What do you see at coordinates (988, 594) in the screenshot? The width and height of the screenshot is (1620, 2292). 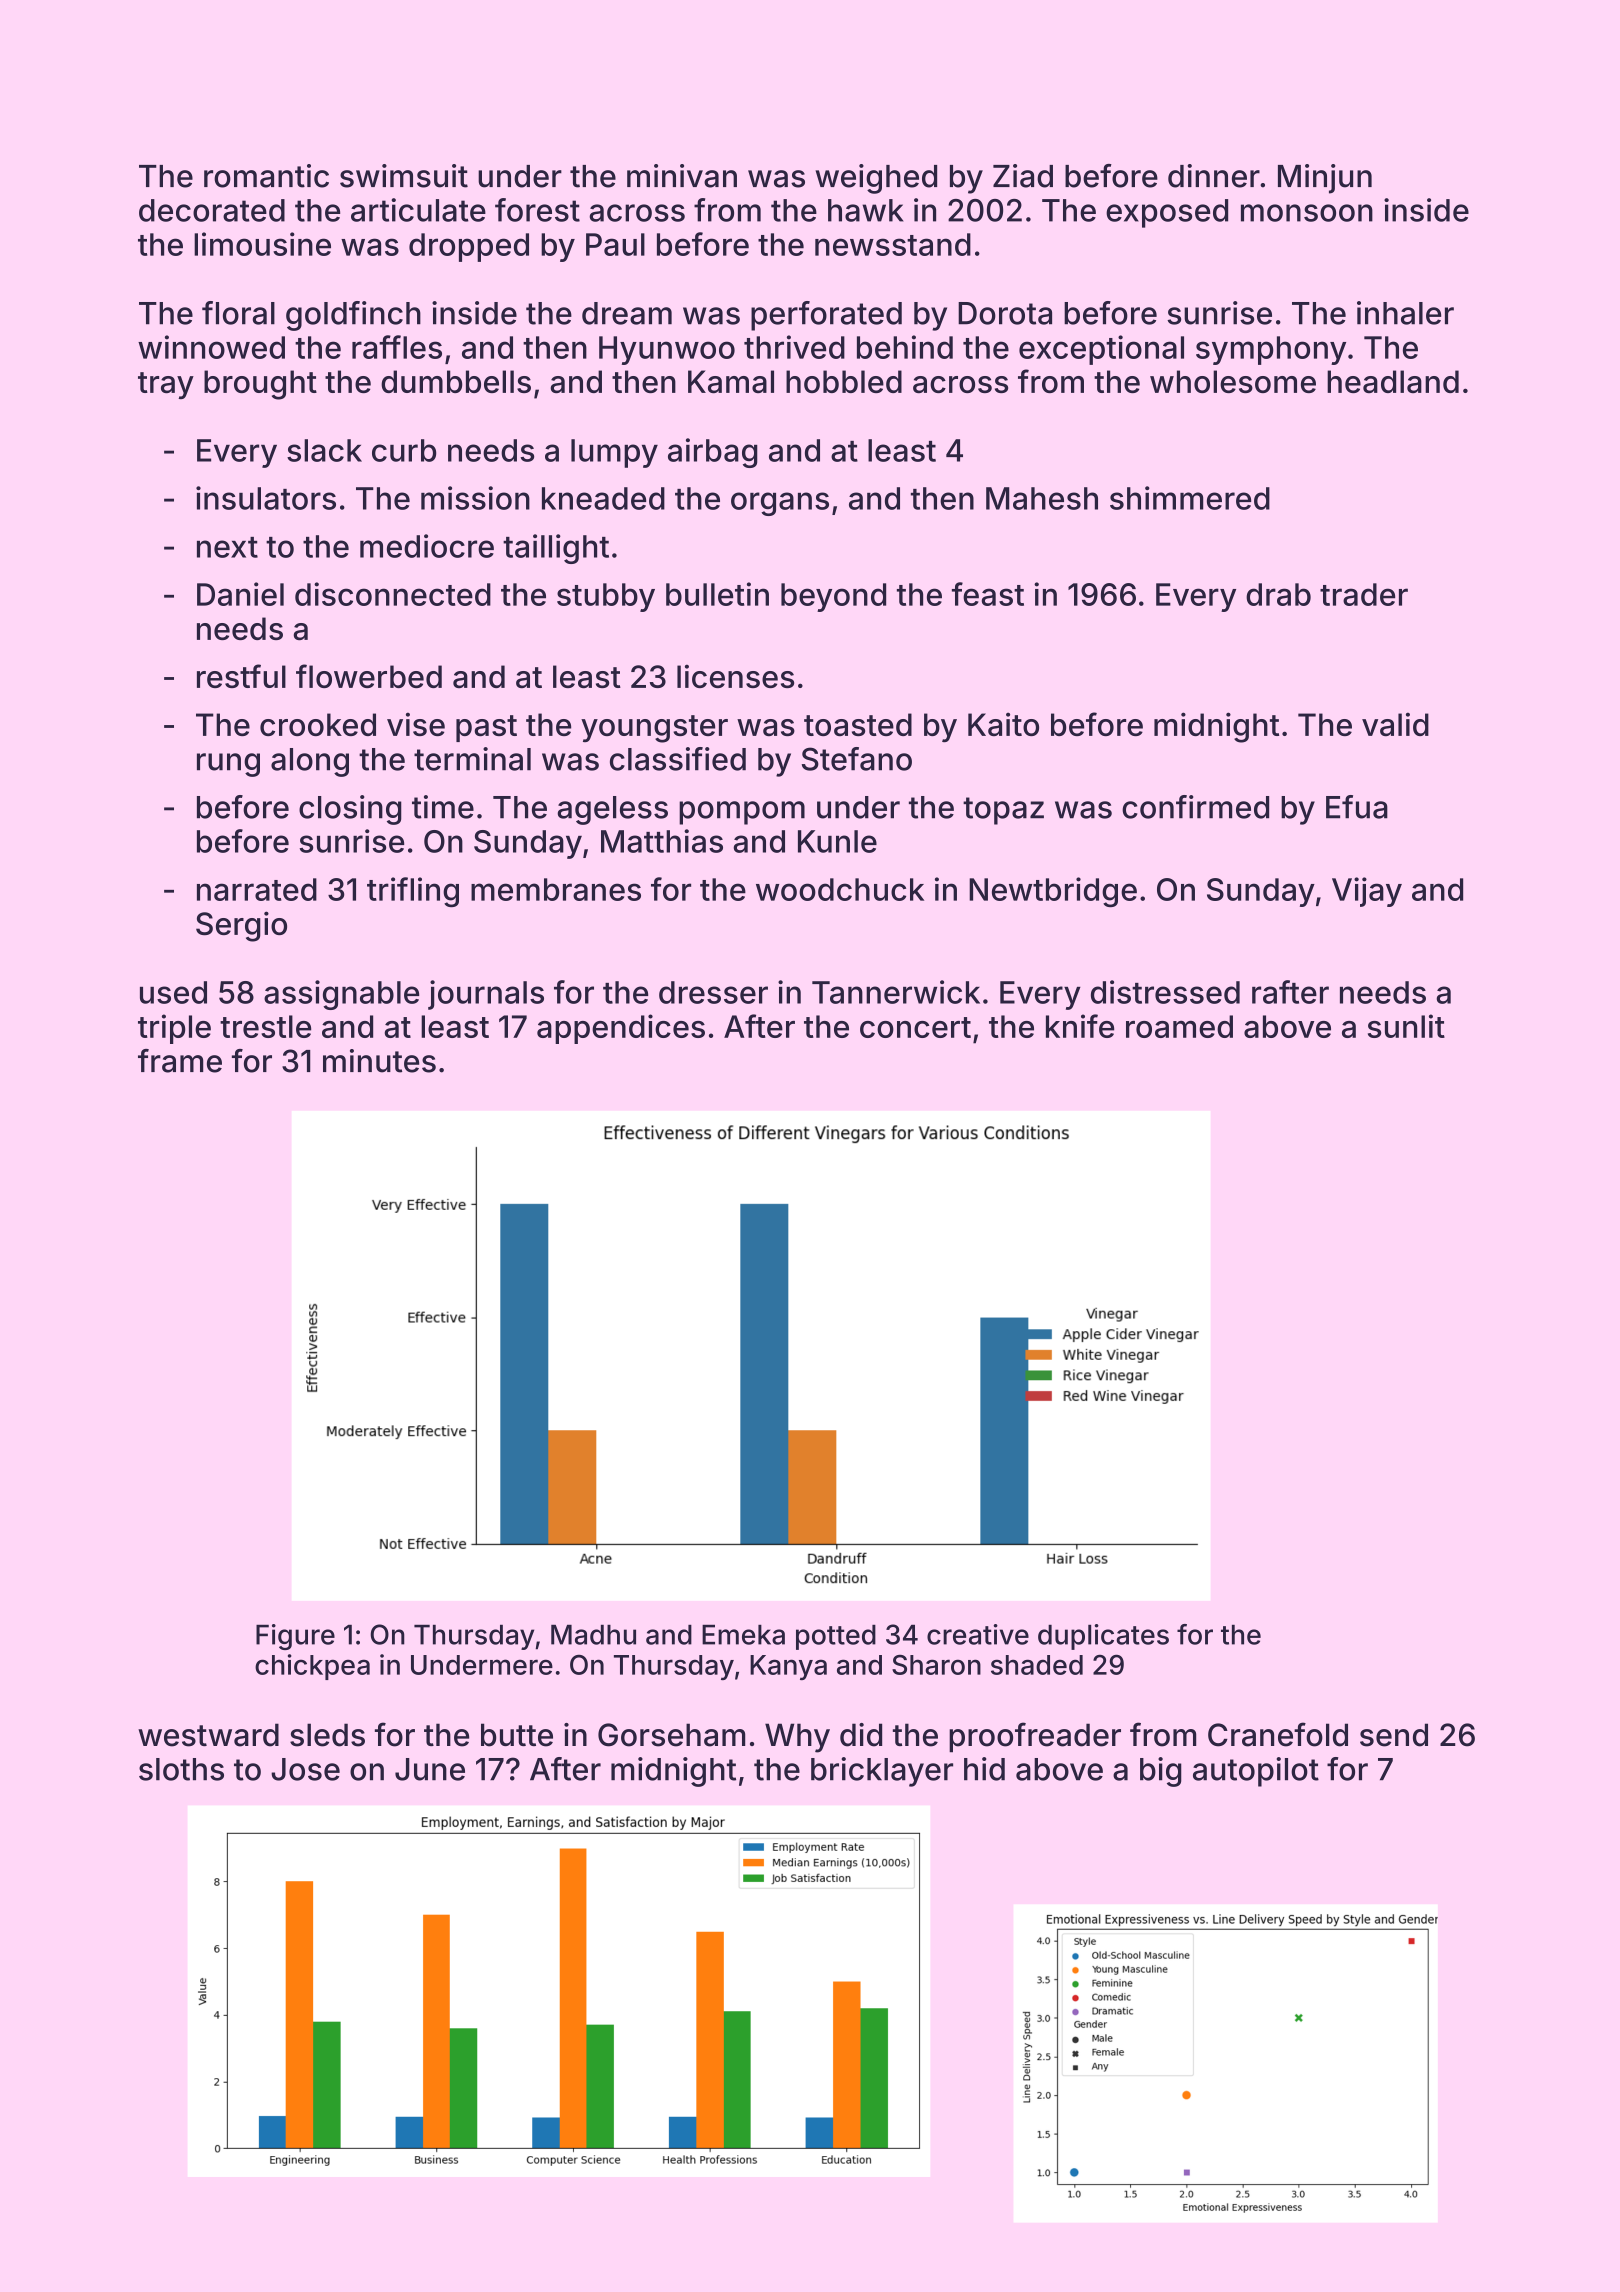 I see `feast` at bounding box center [988, 594].
